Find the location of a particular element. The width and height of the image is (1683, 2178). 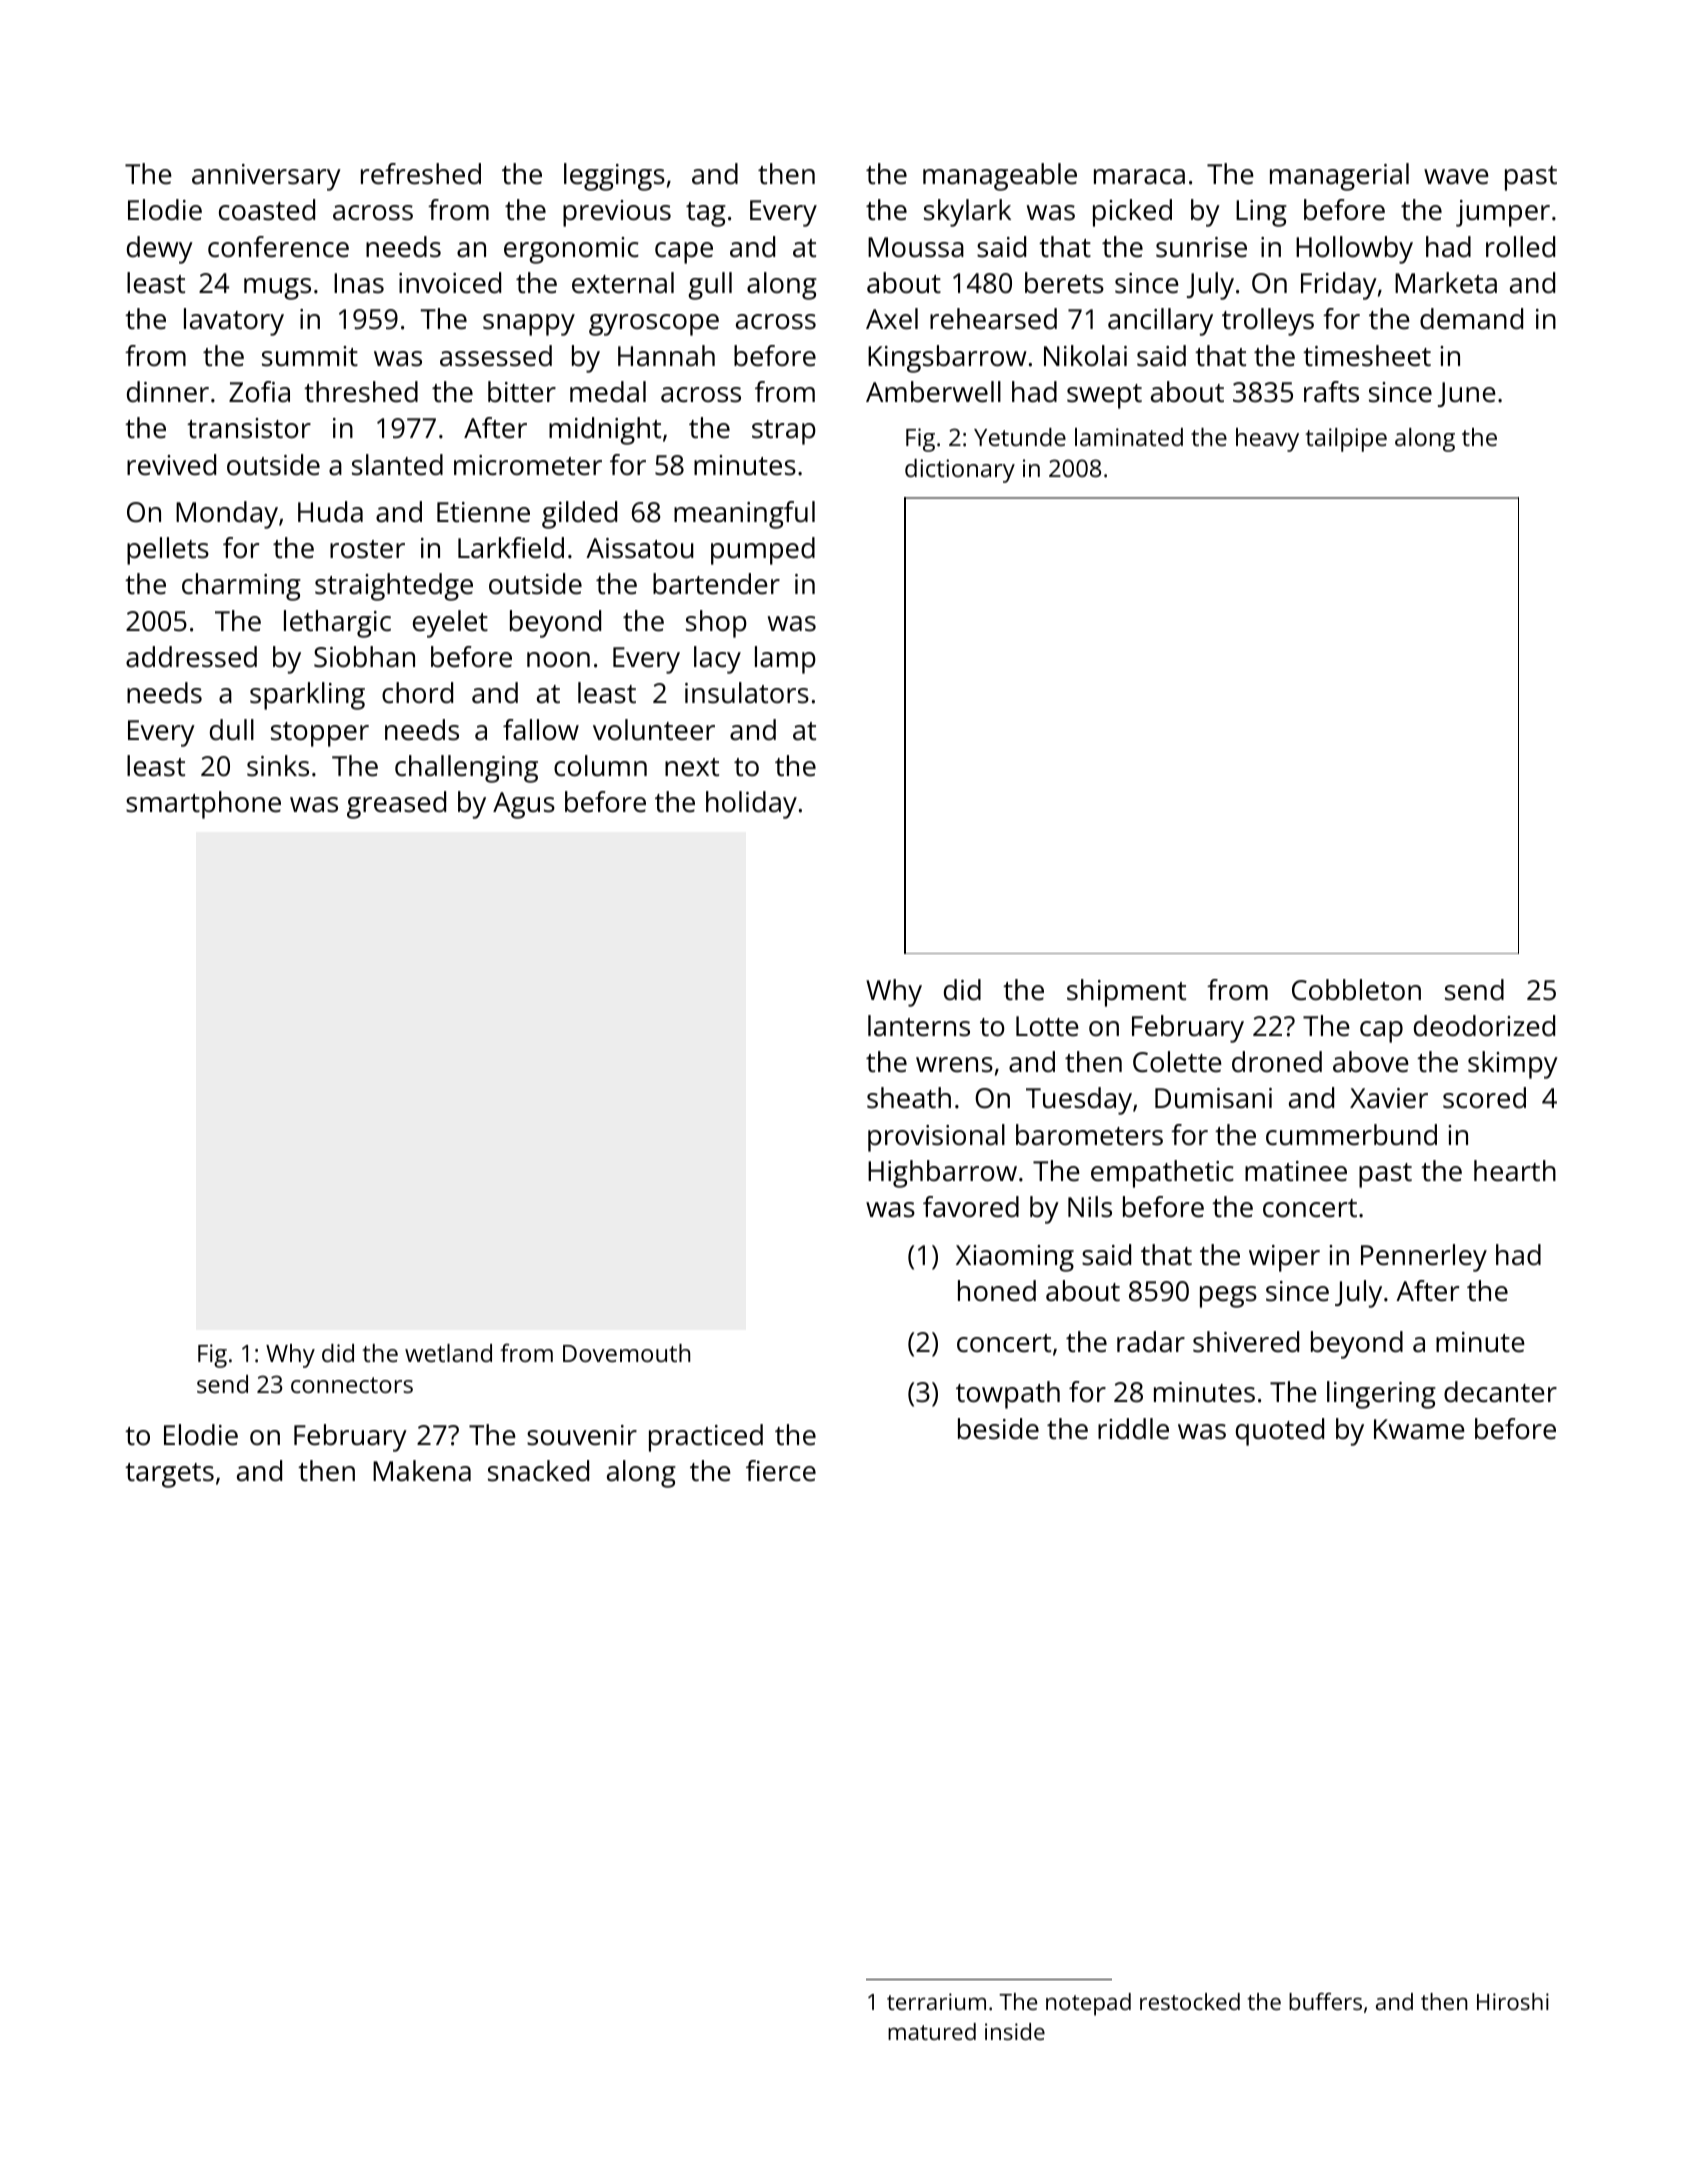

wrens is located at coordinates (954, 1065).
